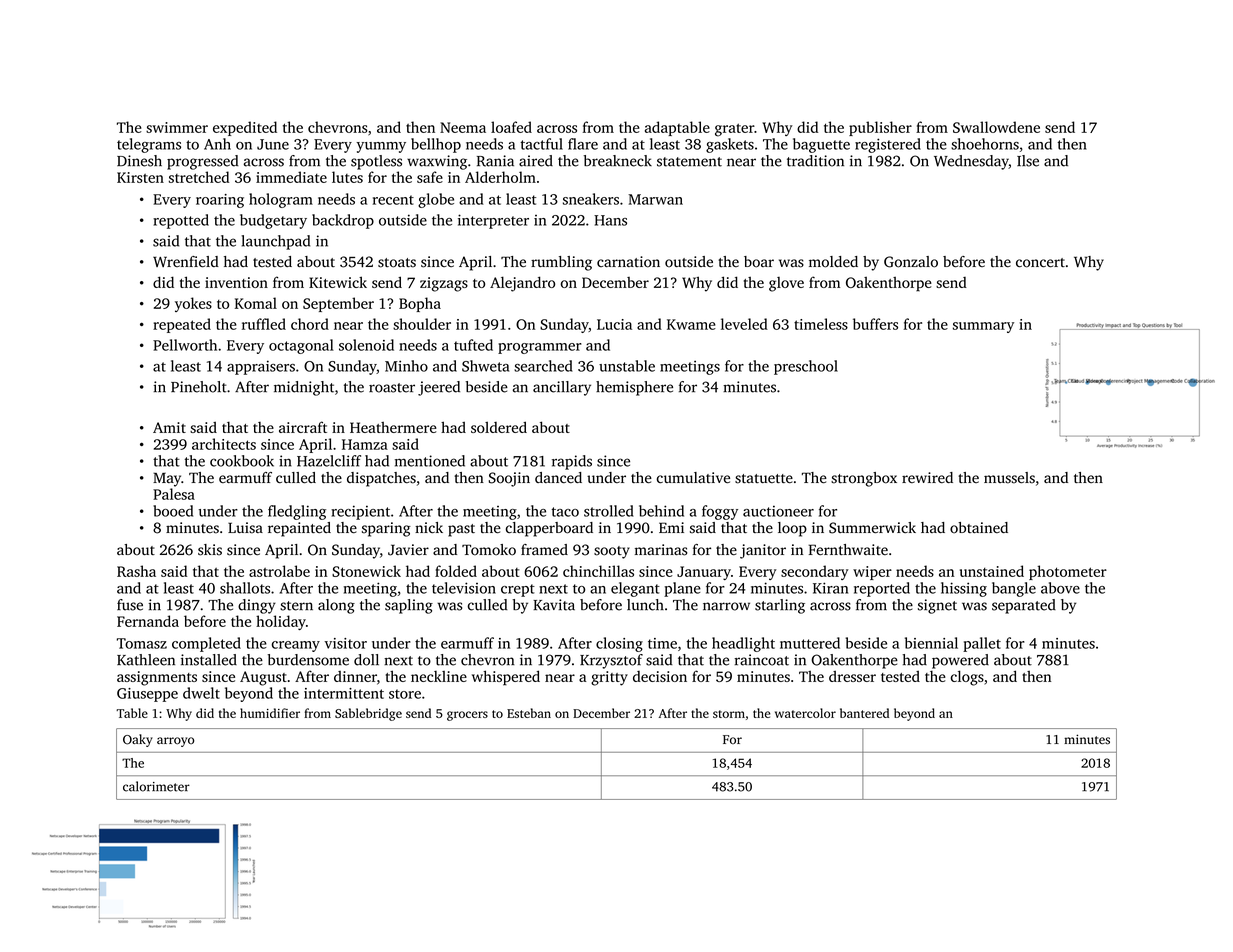  What do you see at coordinates (806, 367) in the image?
I see `preschool` at bounding box center [806, 367].
